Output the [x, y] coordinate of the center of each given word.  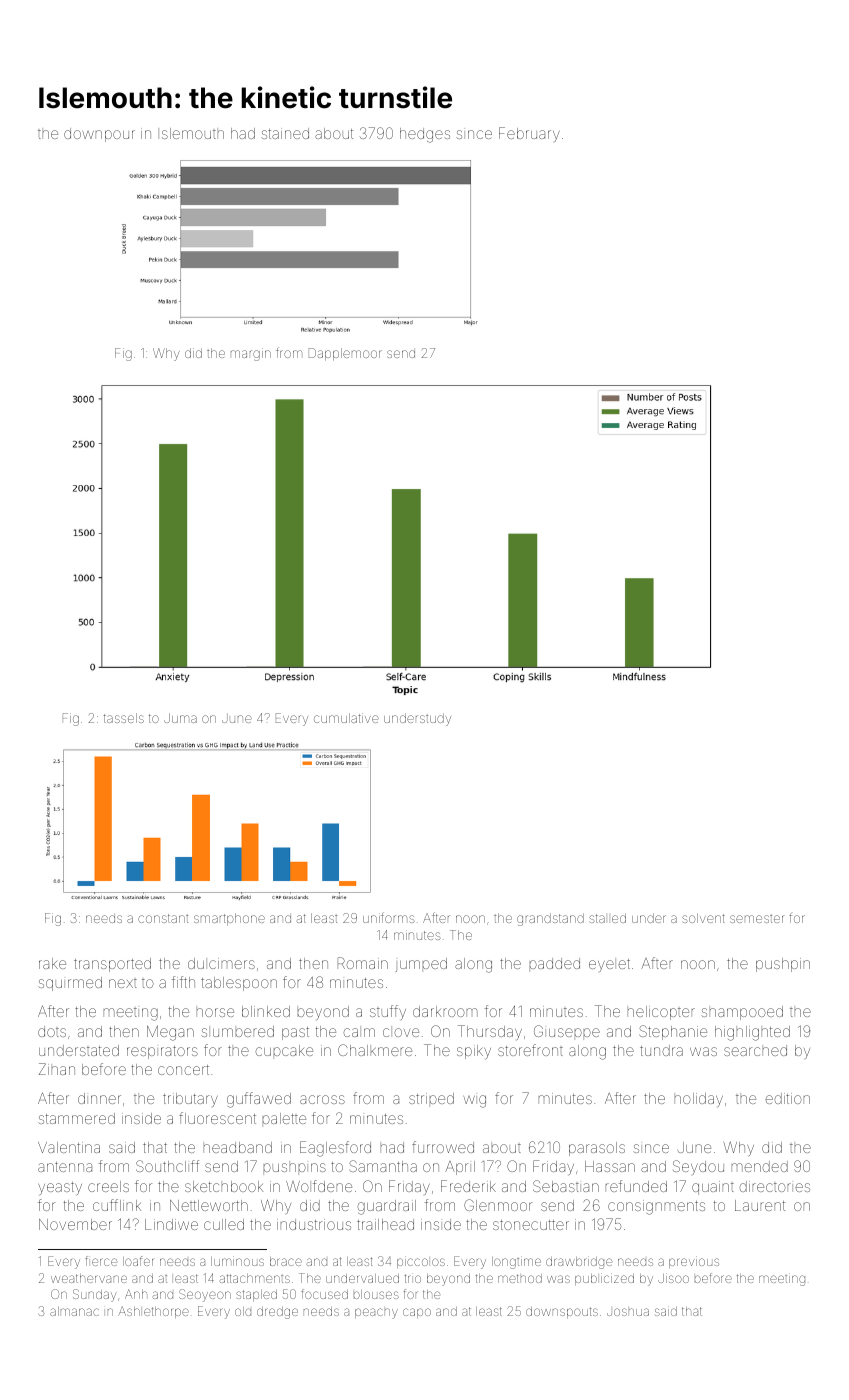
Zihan [57, 1069]
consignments [656, 1207]
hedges [425, 135]
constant [163, 918]
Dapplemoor [345, 354]
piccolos [421, 1262]
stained [285, 133]
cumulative [346, 718]
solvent [703, 918]
